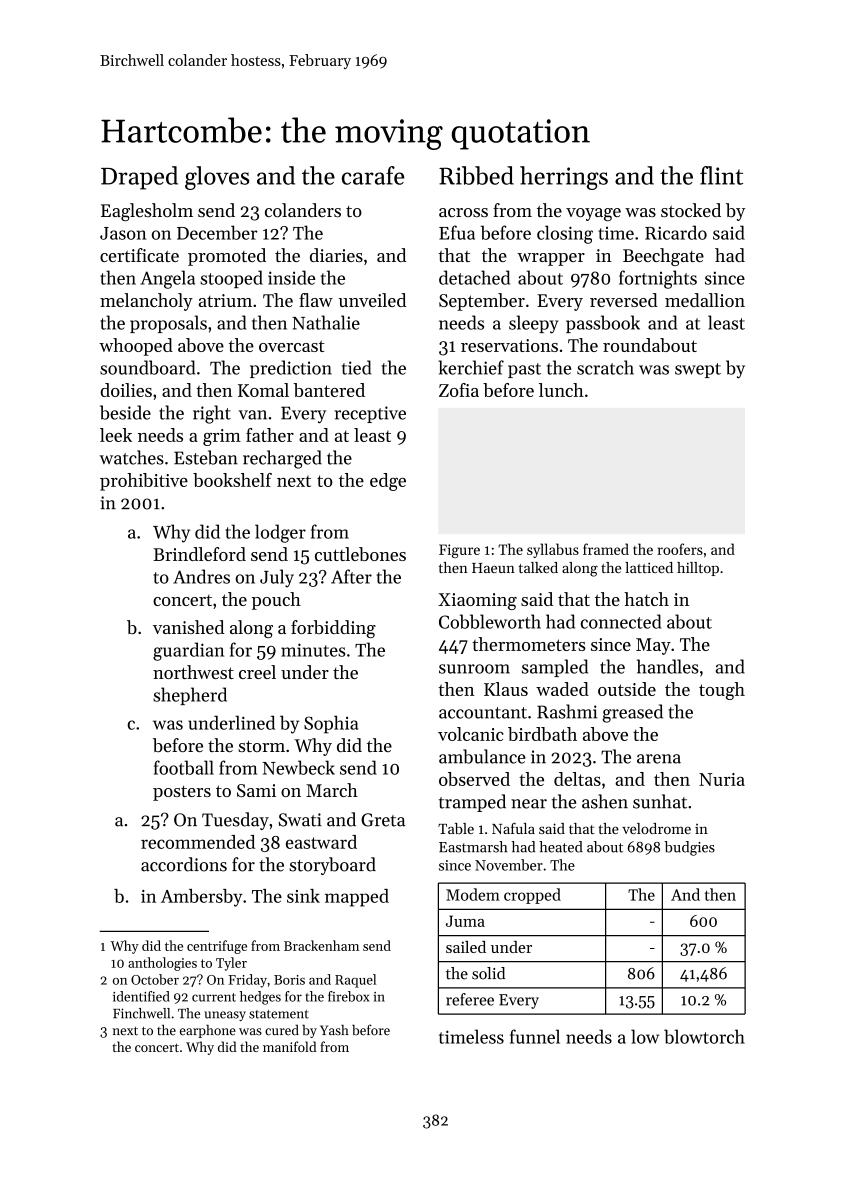 Image resolution: width=845 pixels, height=1199 pixels. What do you see at coordinates (182, 793) in the screenshot?
I see `posters` at bounding box center [182, 793].
